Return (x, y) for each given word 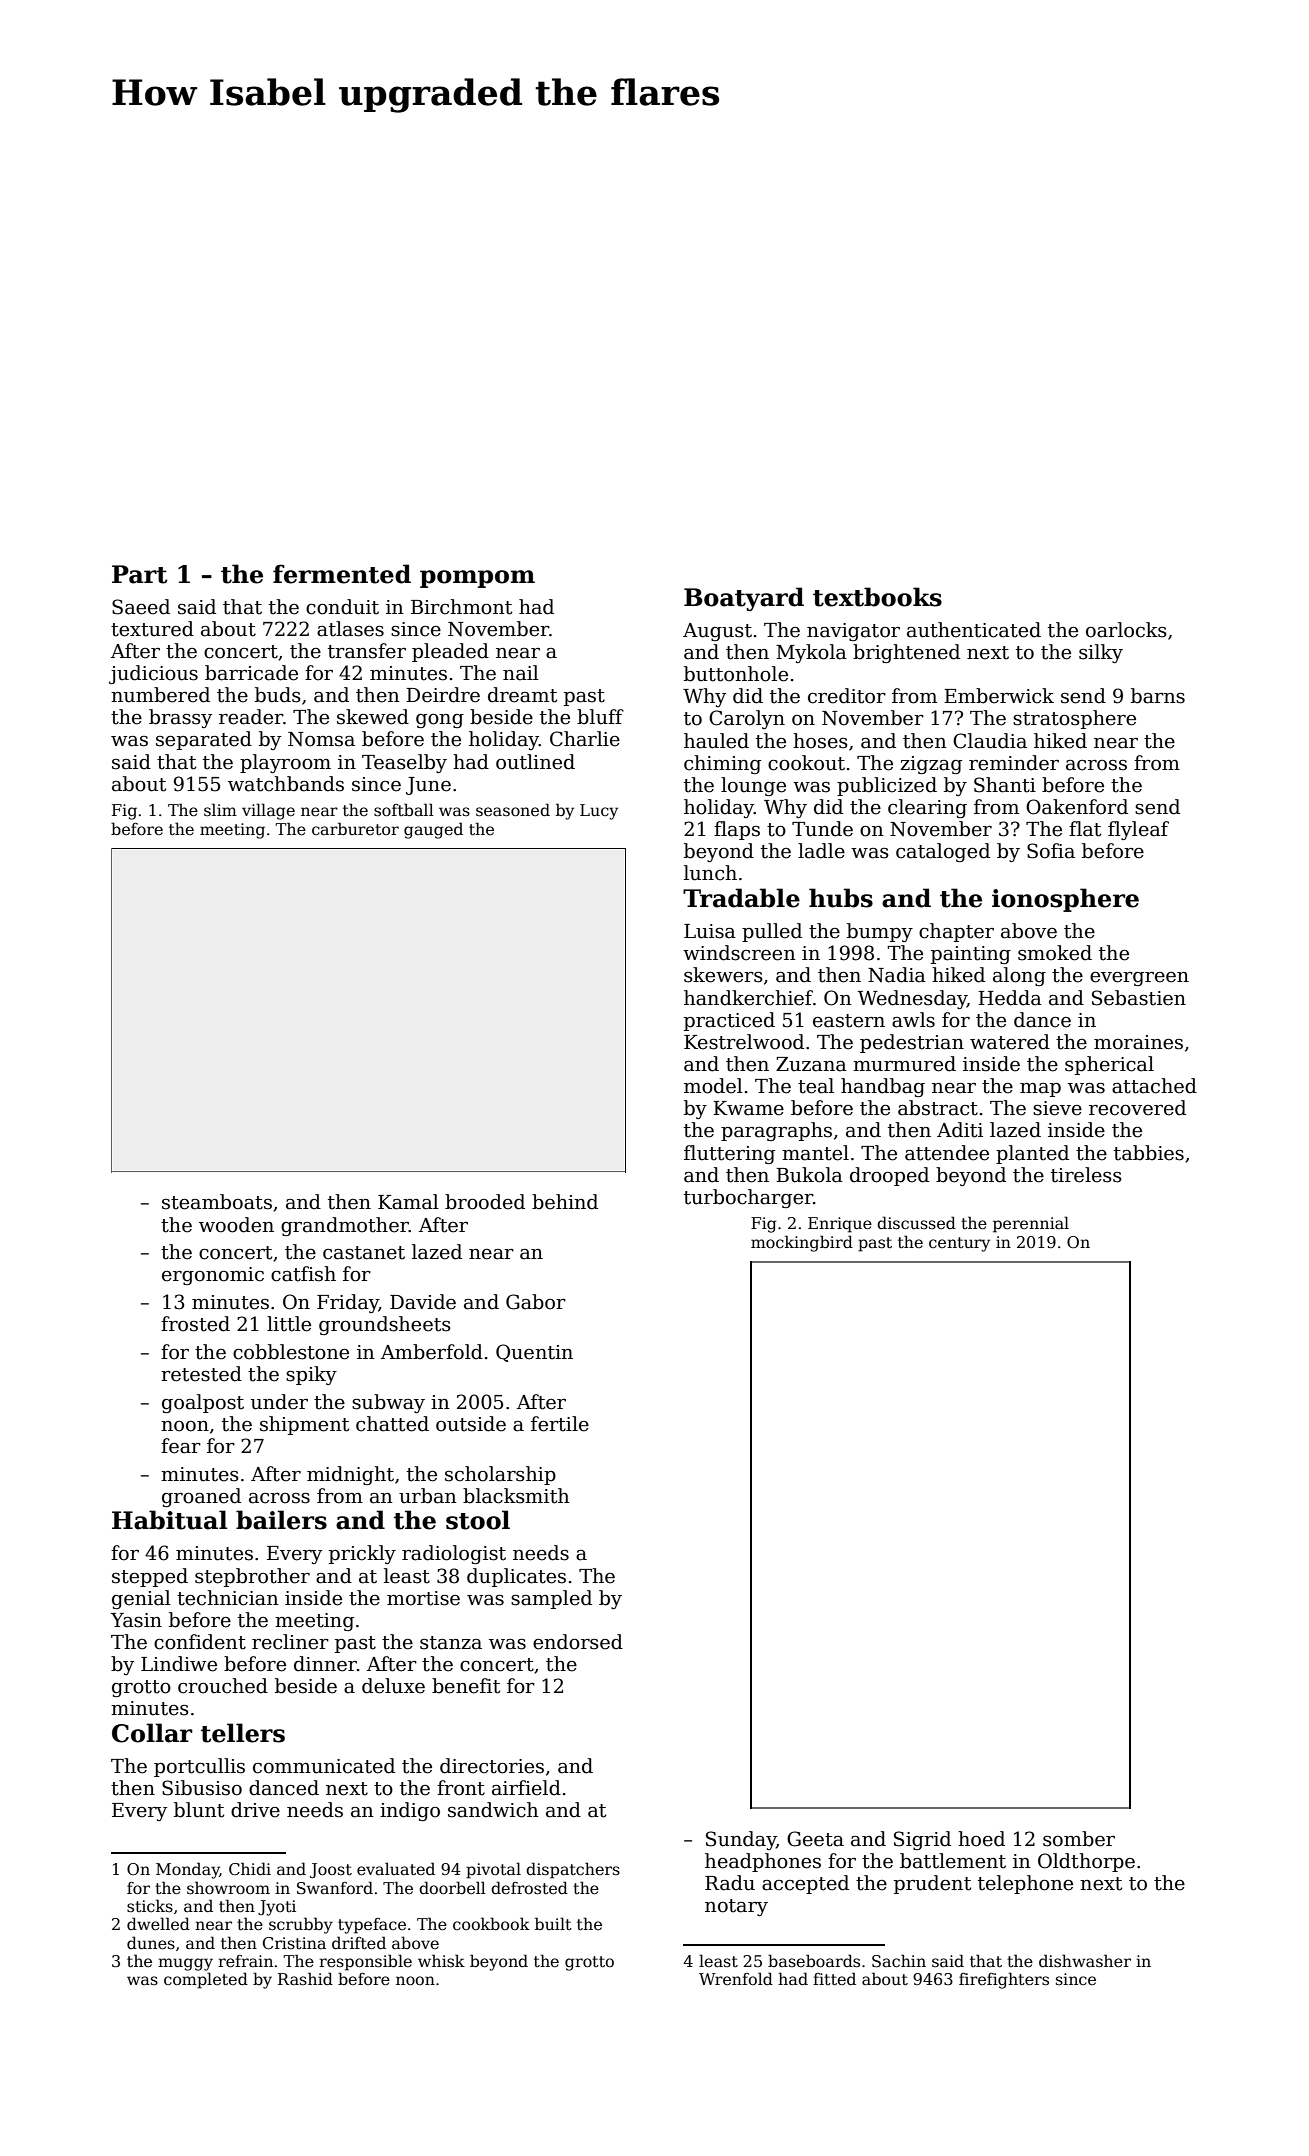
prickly (362, 1554)
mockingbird (802, 1243)
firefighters (1004, 1980)
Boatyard (744, 599)
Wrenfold (736, 1978)
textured (152, 629)
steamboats (217, 1202)
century (959, 1244)
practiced (729, 1021)
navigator (853, 632)
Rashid (305, 1979)
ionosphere (1065, 900)
